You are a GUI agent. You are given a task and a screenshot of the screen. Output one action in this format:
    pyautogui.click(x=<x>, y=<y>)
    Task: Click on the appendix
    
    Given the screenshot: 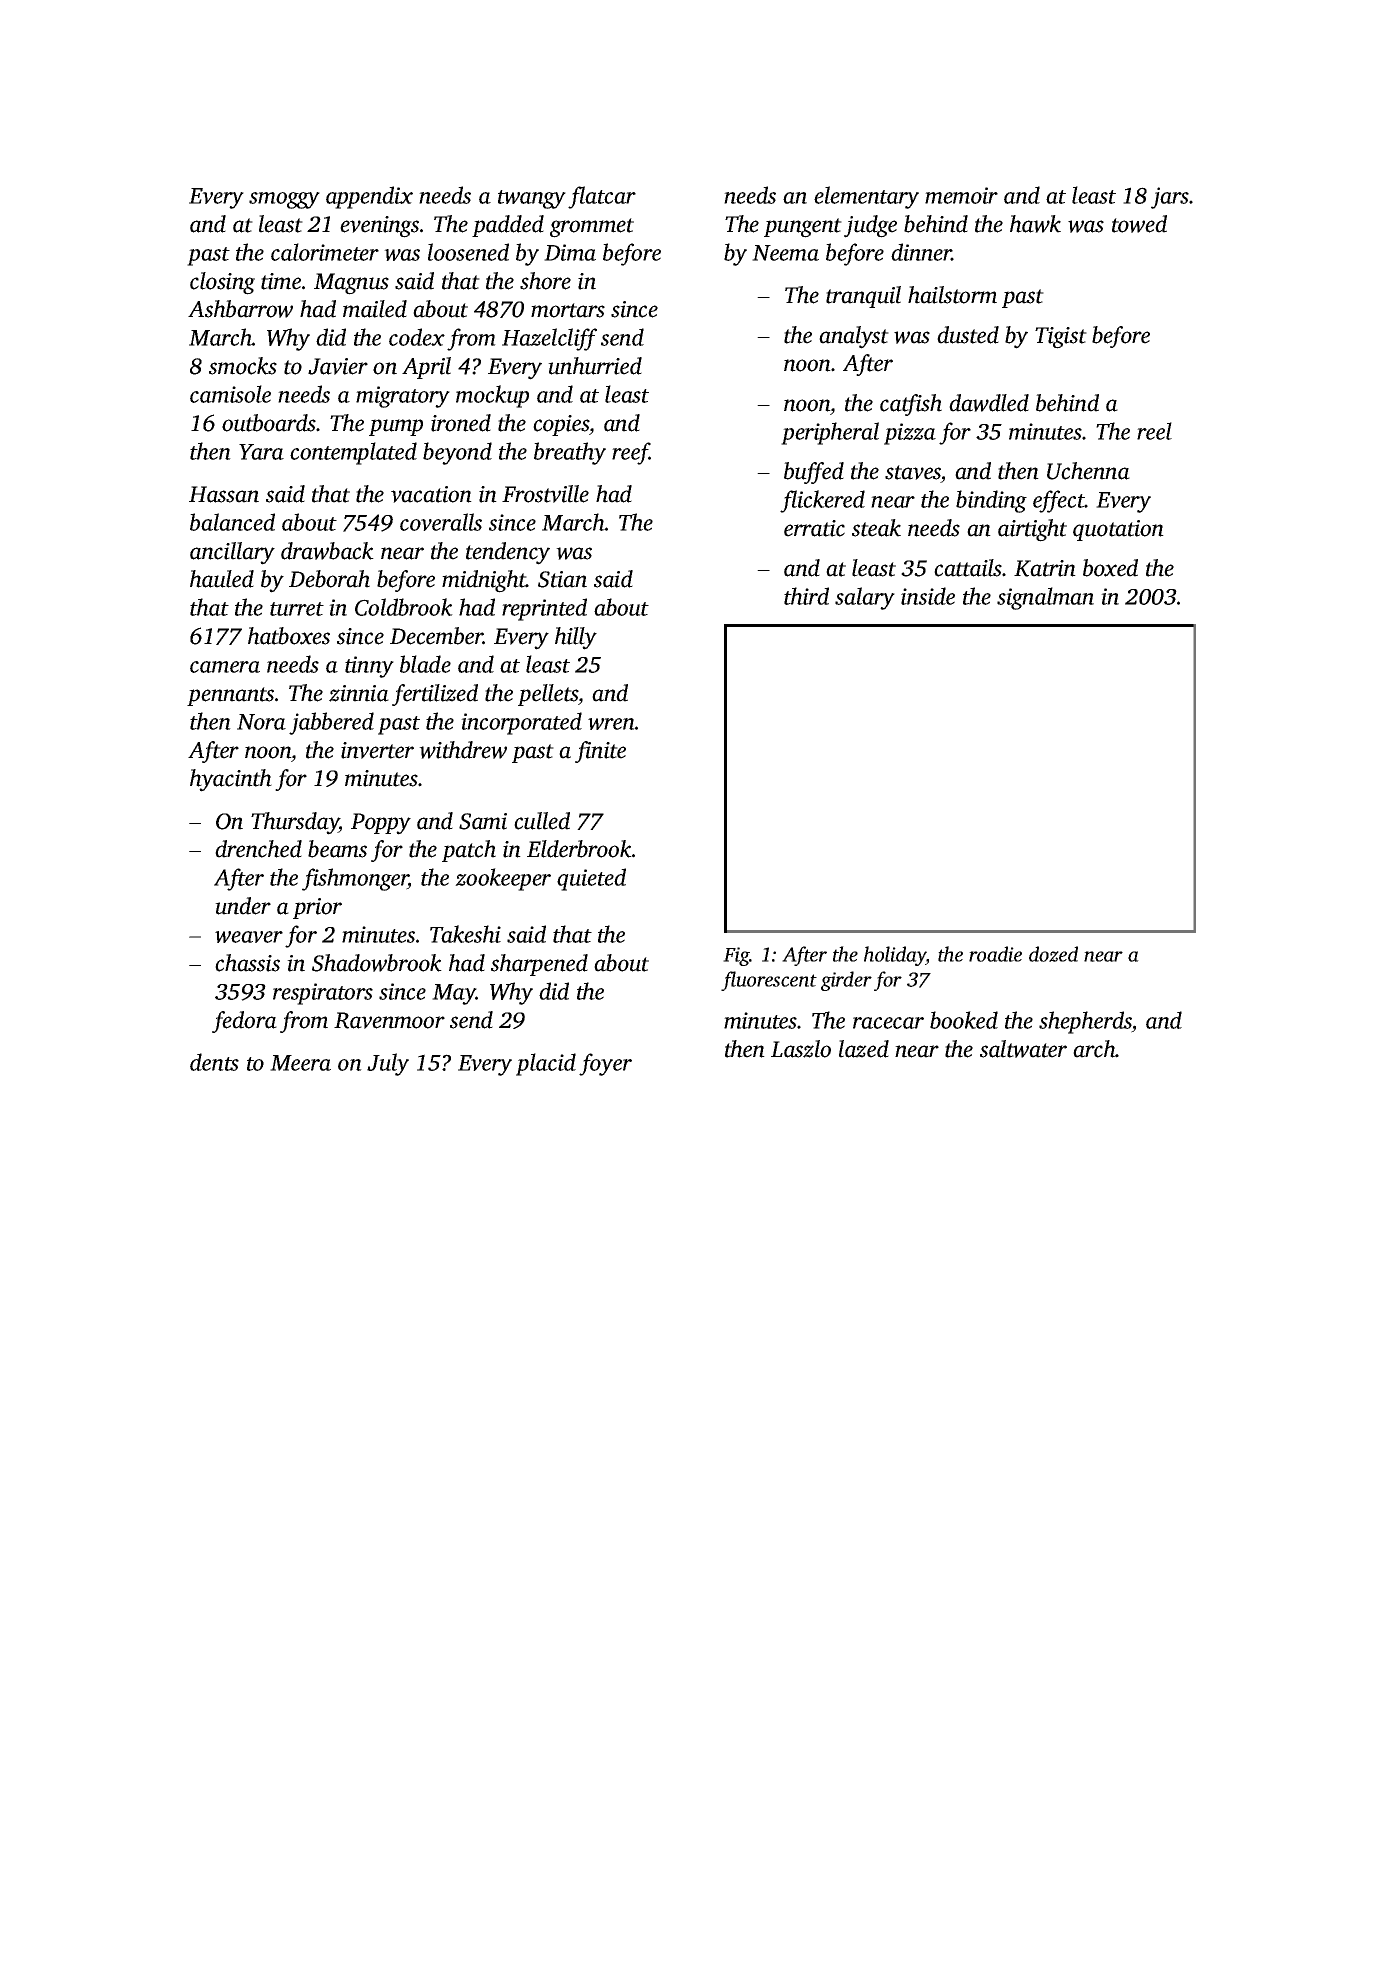 What is the action you would take?
    pyautogui.click(x=369, y=197)
